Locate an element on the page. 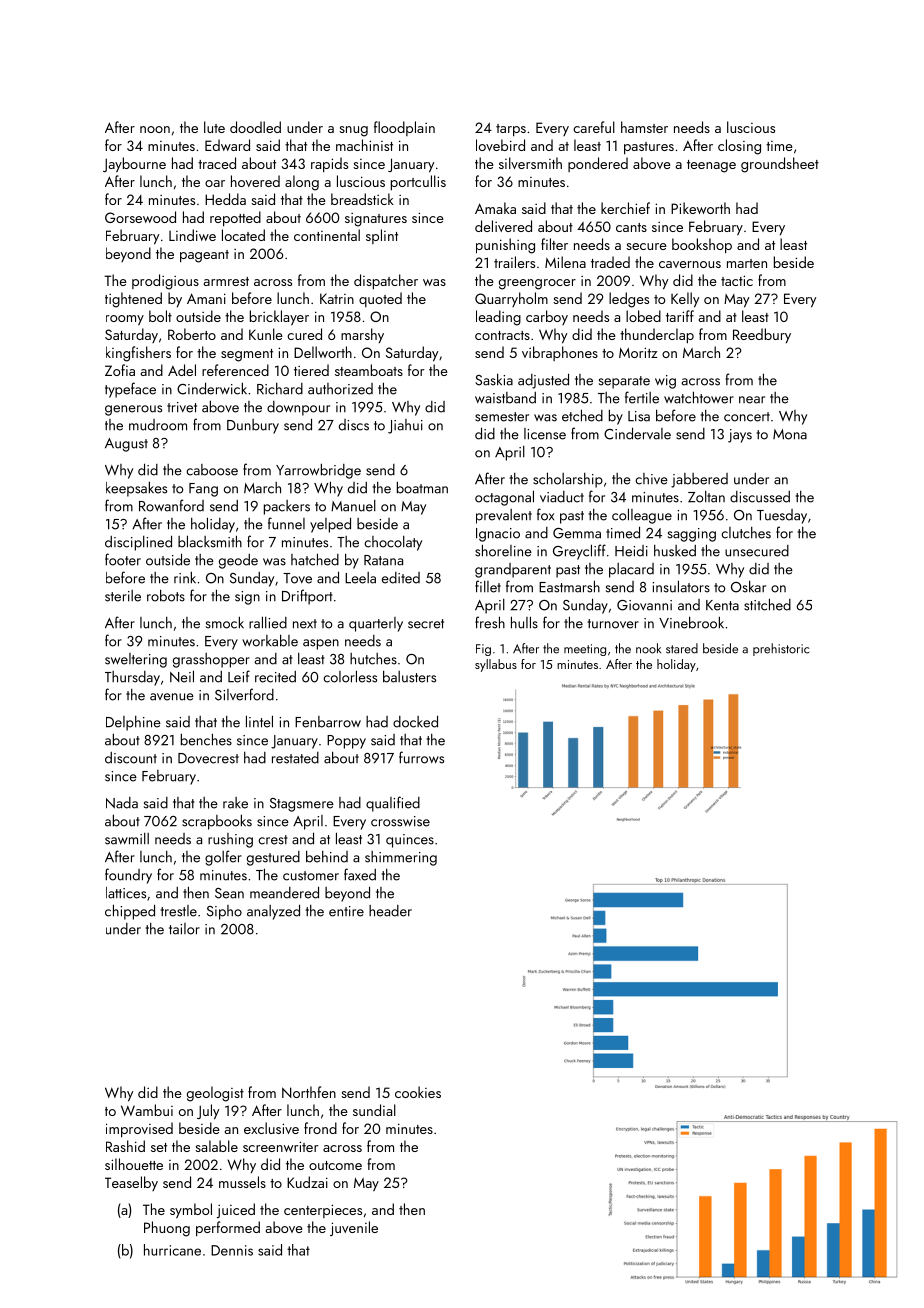 Image resolution: width=924 pixels, height=1308 pixels. hamster is located at coordinates (644, 127).
